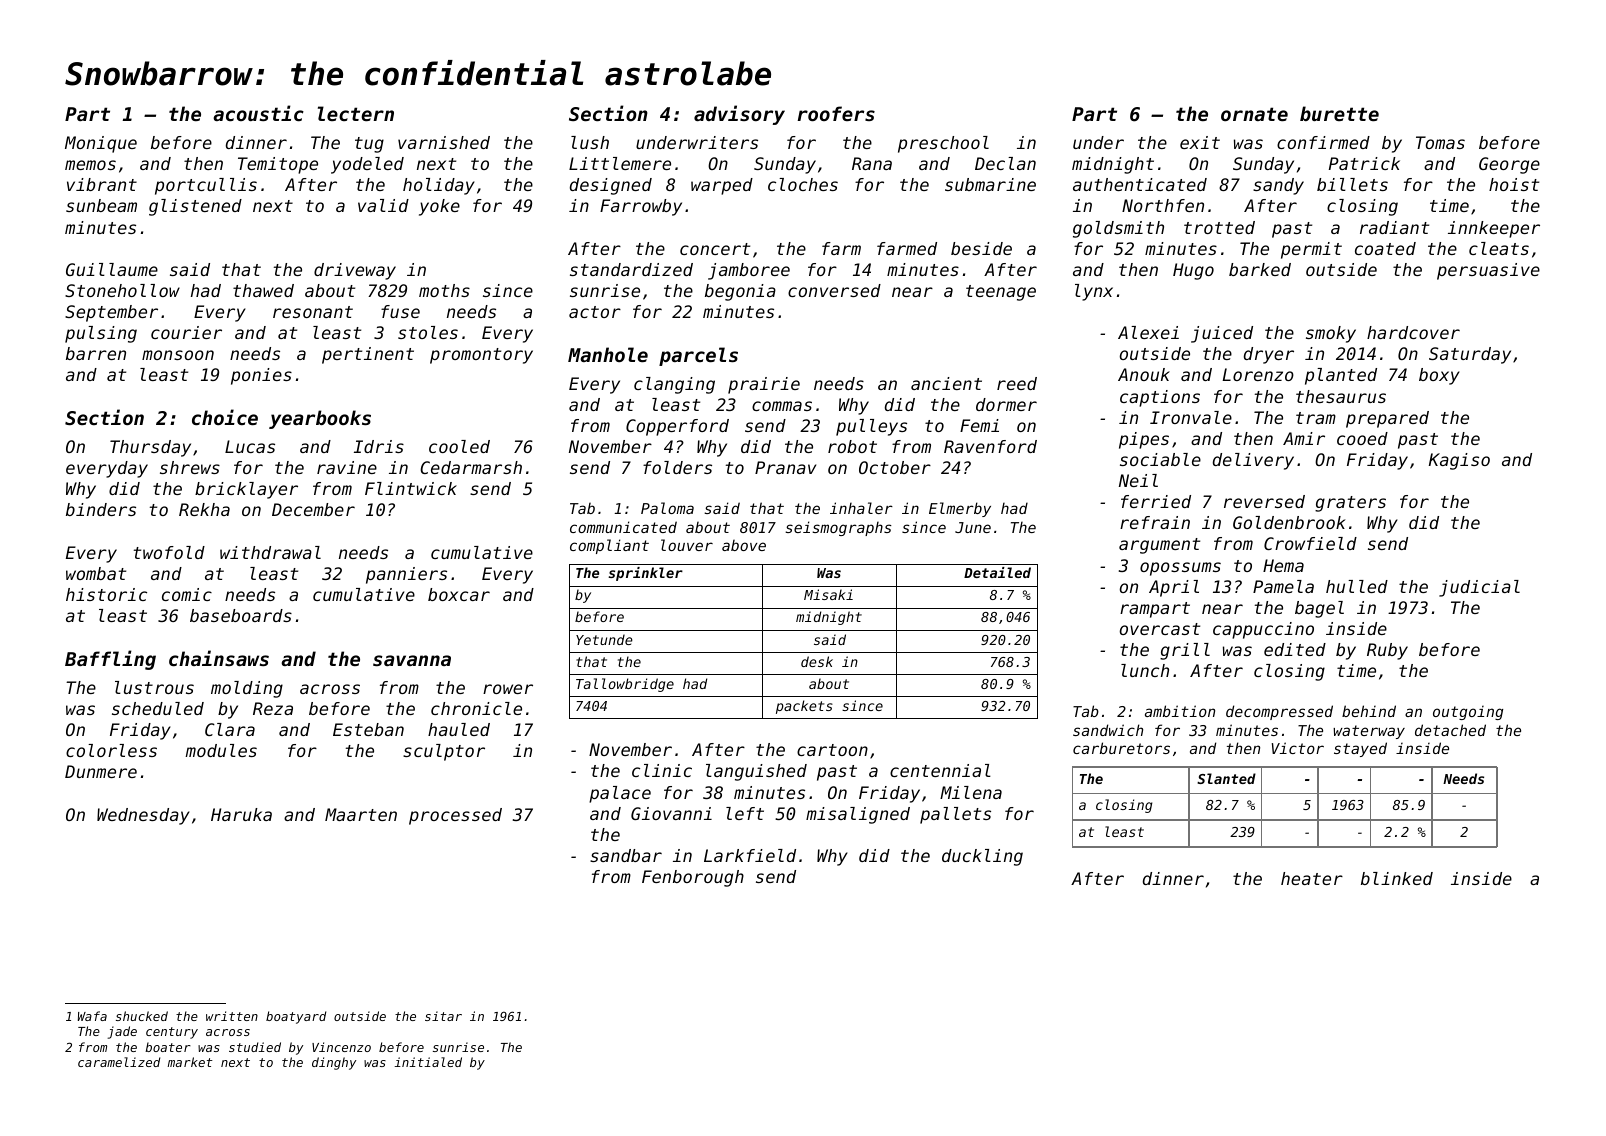 The width and height of the screenshot is (1606, 1136). Describe the element at coordinates (101, 509) in the screenshot. I see `binders` at that location.
